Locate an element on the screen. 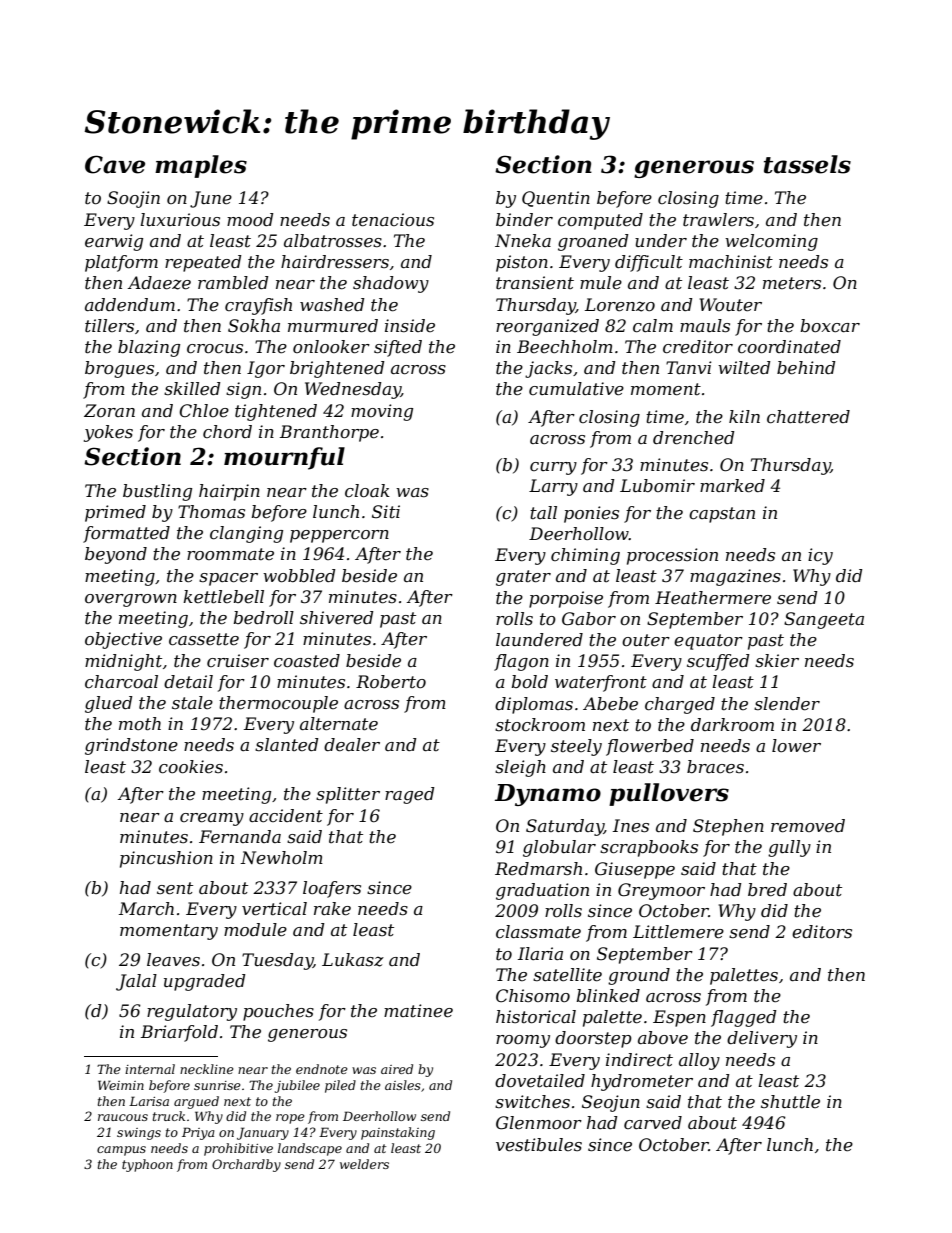 This screenshot has width=952, height=1233. rake is located at coordinates (332, 909).
